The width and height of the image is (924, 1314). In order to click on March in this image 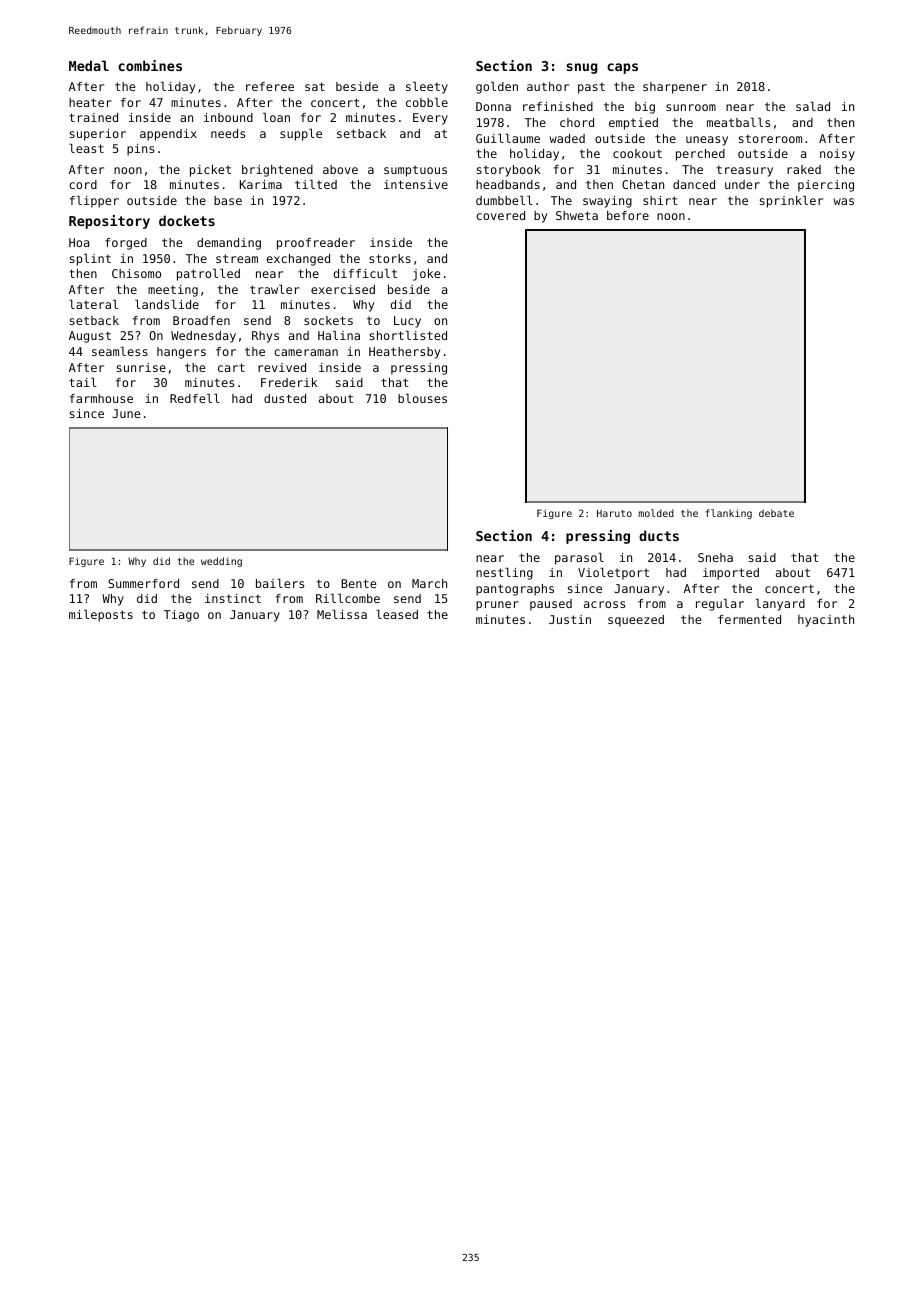, I will do `click(429, 583)`.
